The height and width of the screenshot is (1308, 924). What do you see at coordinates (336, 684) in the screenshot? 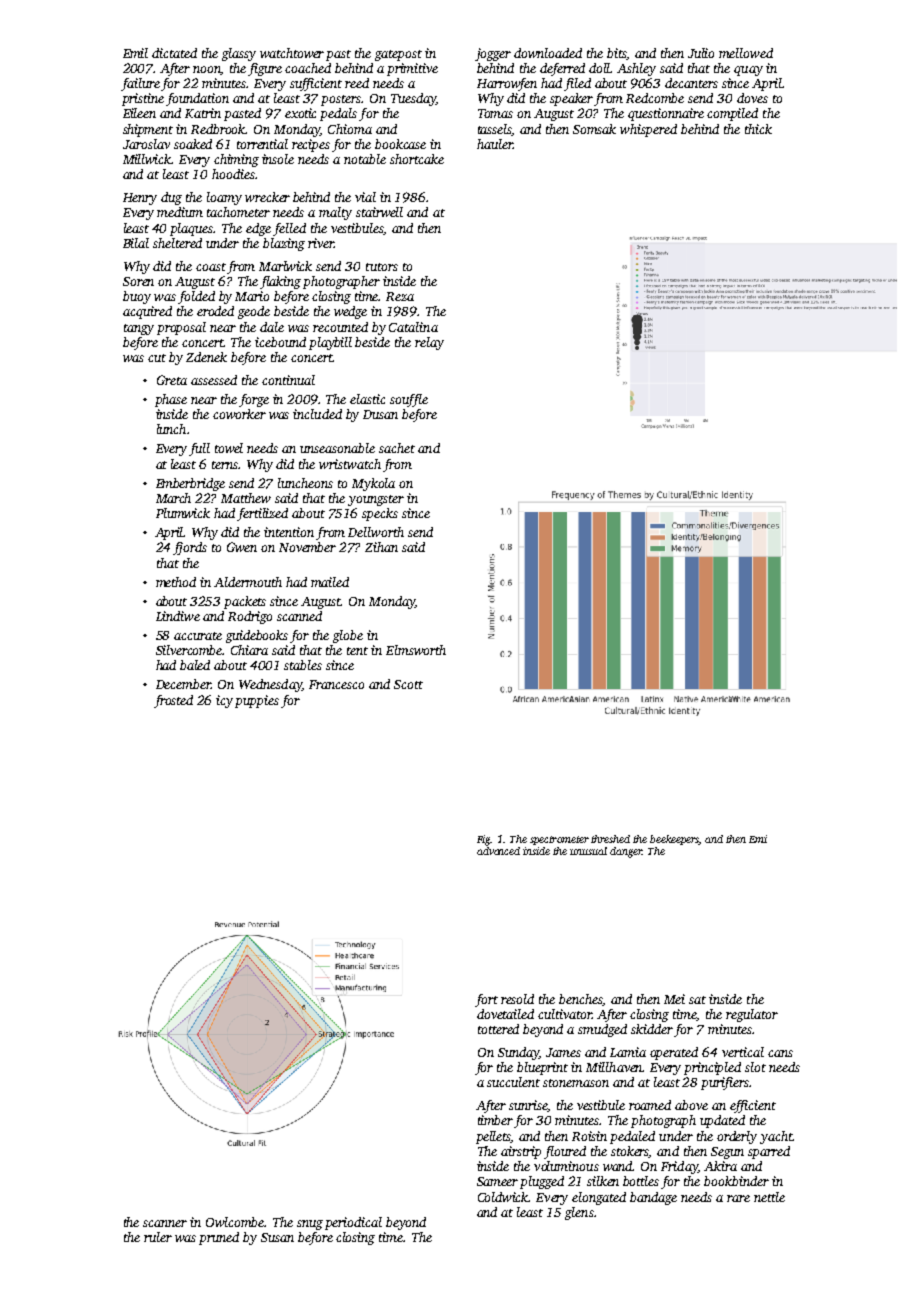
I see `Francesco` at bounding box center [336, 684].
